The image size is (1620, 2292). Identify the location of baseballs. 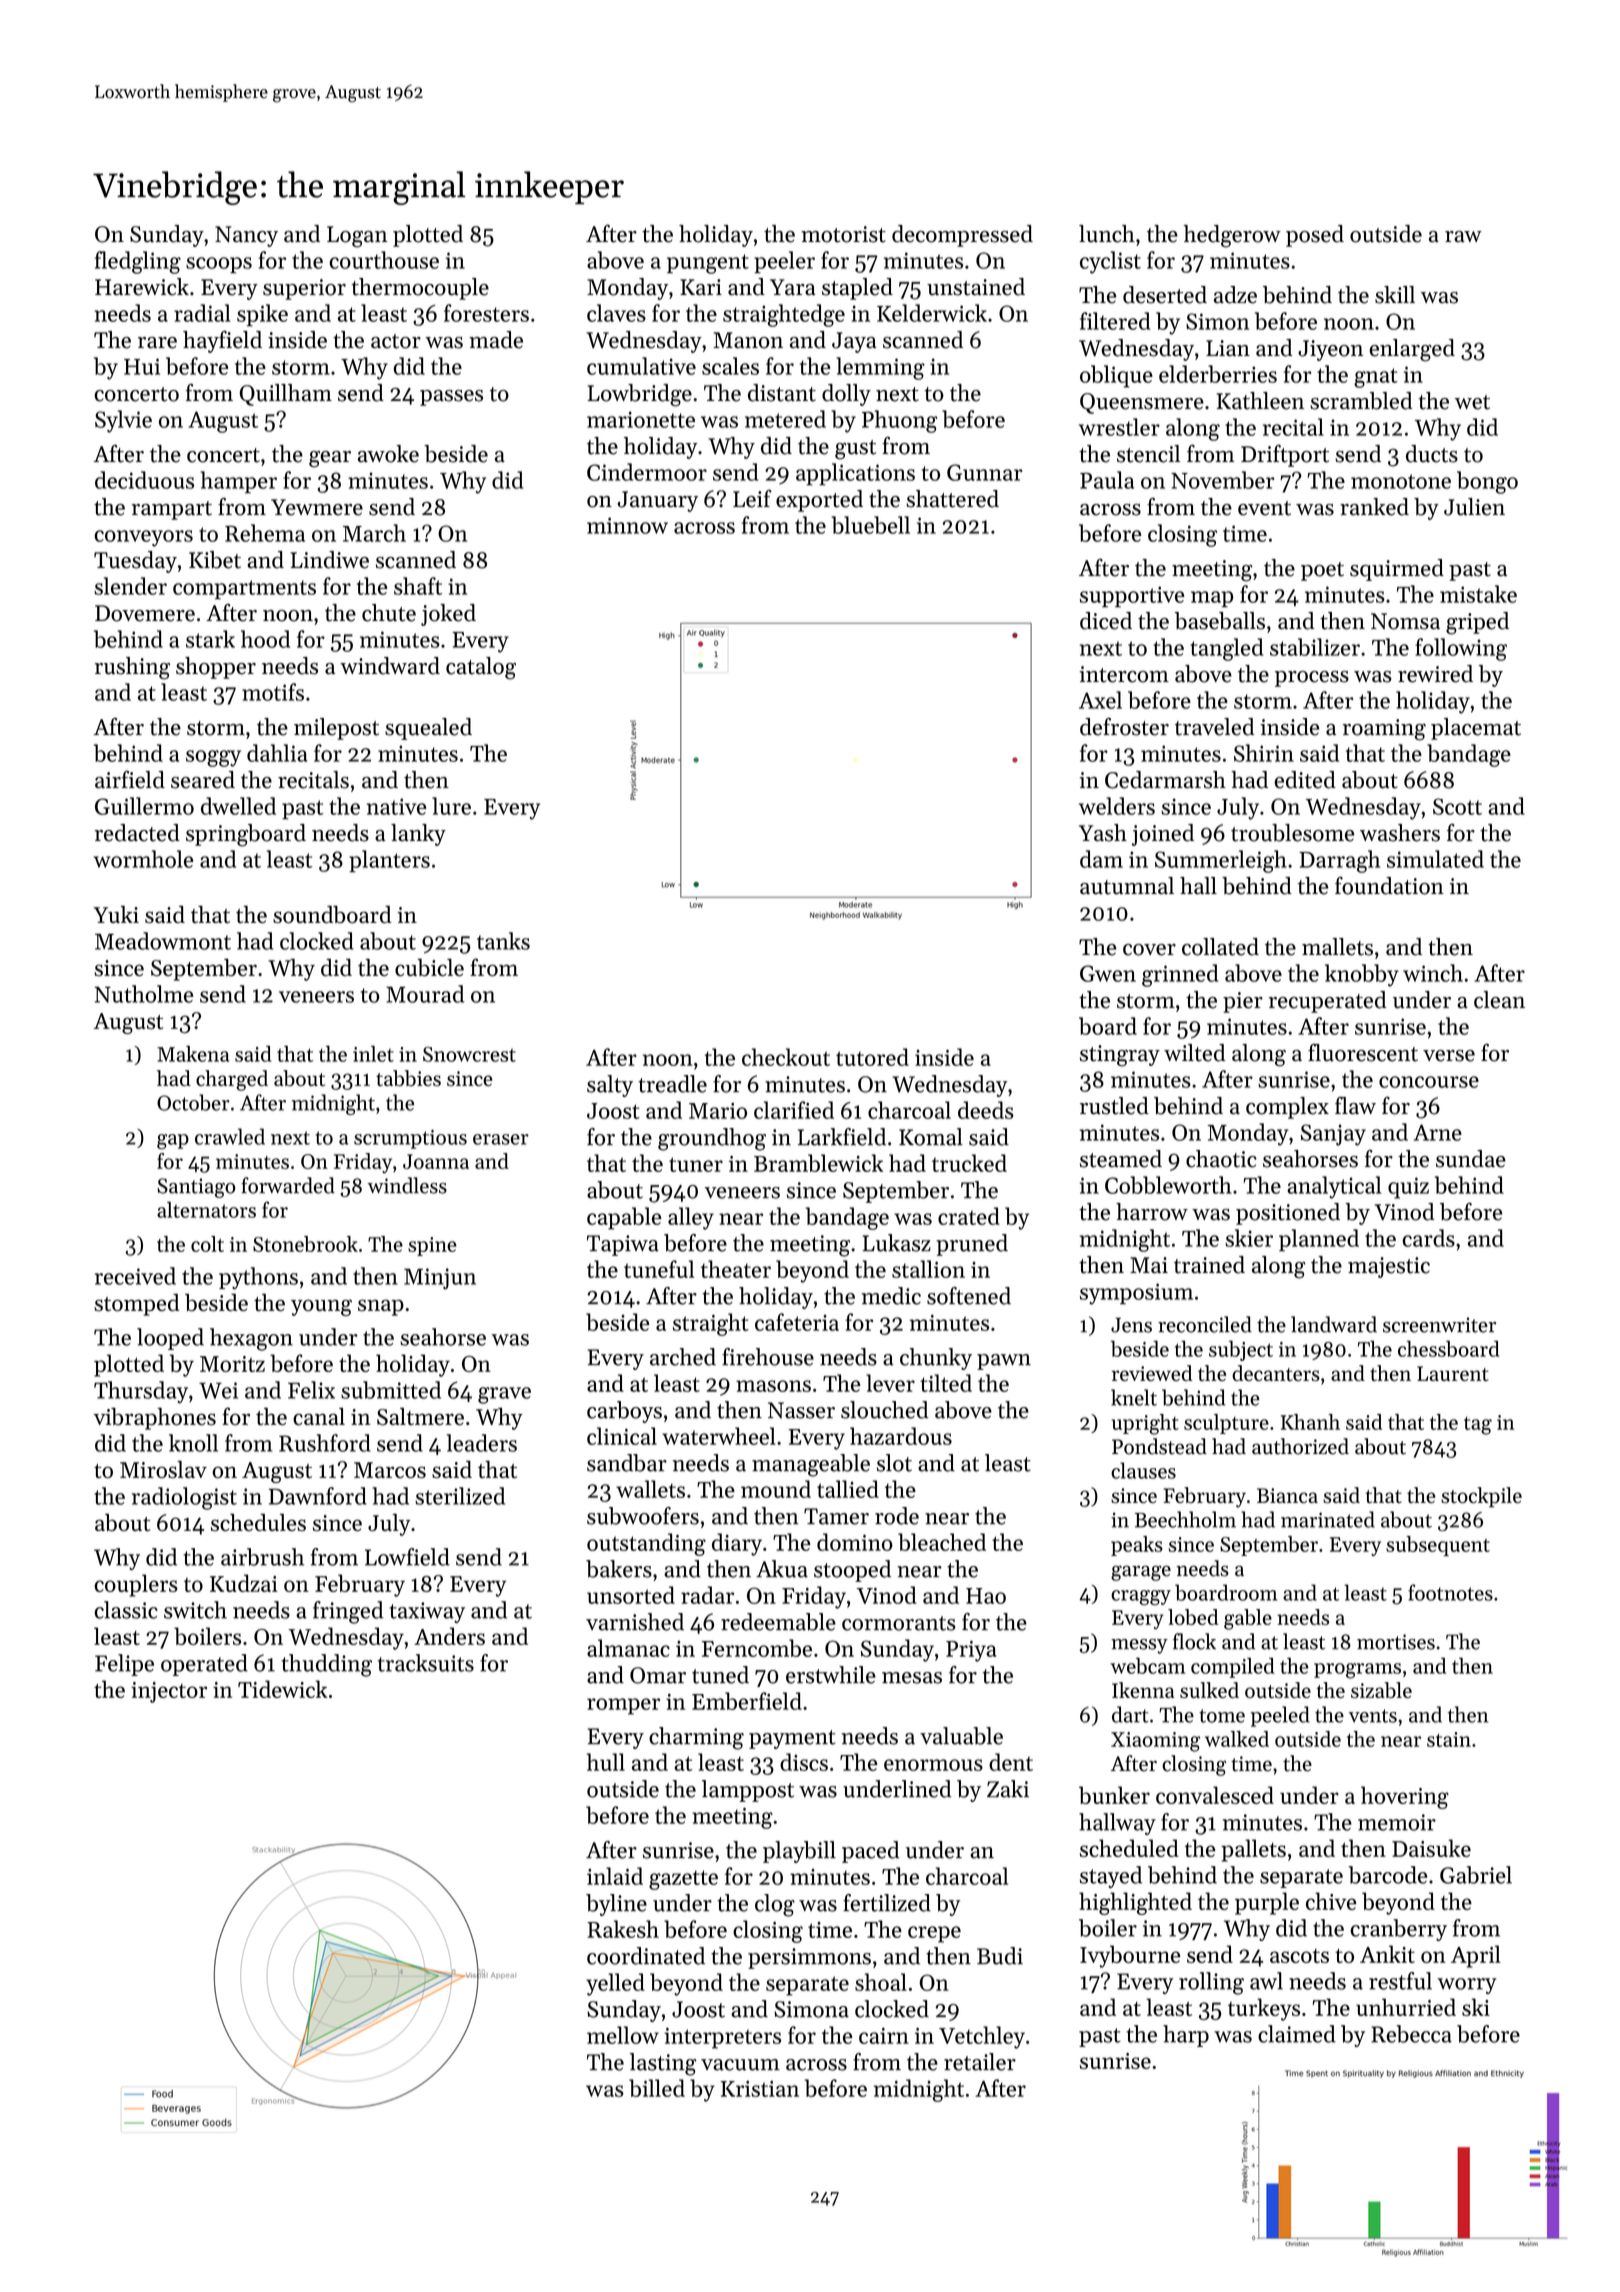
(1220, 621).
